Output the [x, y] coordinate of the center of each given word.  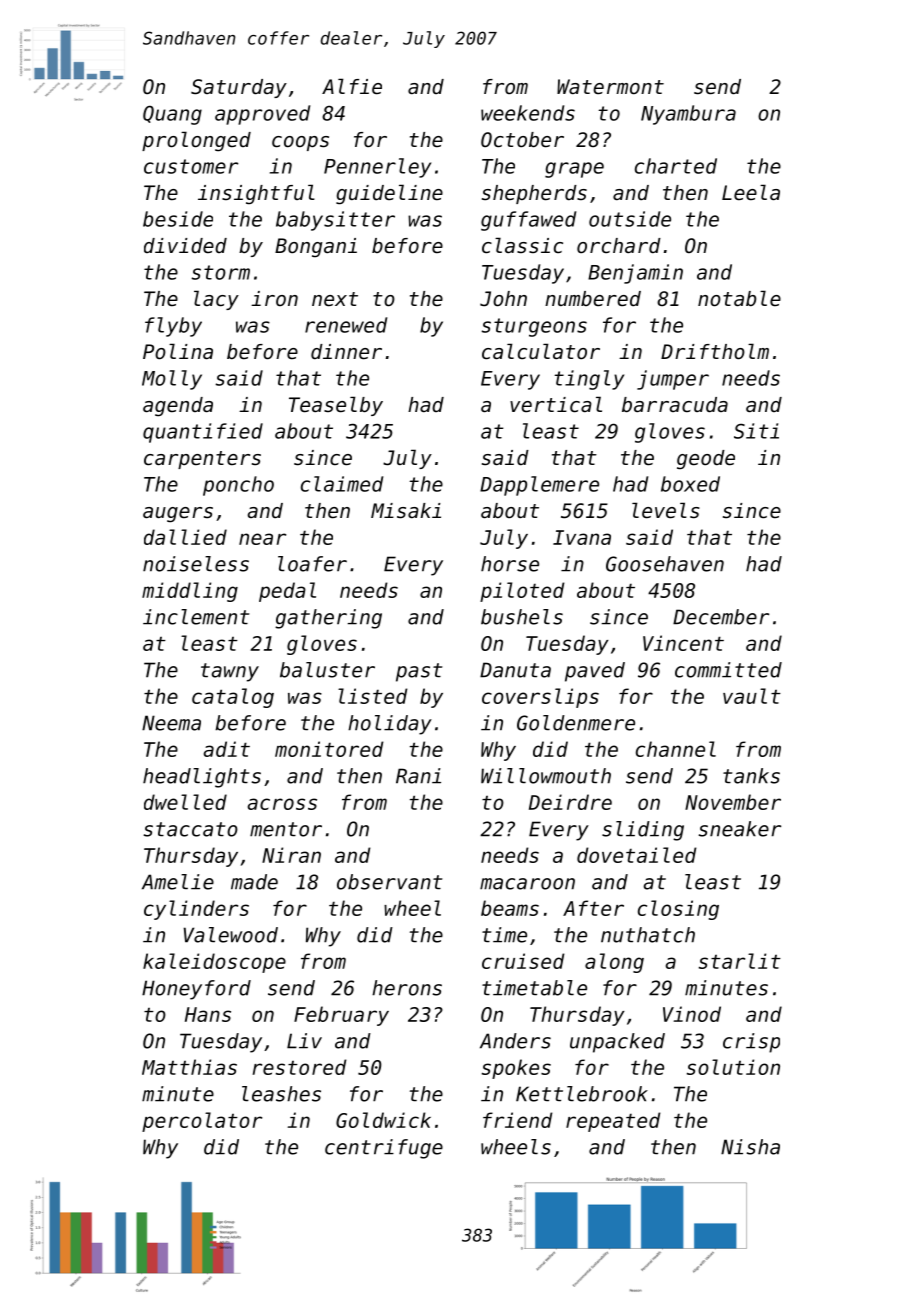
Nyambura [688, 115]
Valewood [231, 935]
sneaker [739, 829]
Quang [172, 115]
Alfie [352, 86]
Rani [418, 776]
